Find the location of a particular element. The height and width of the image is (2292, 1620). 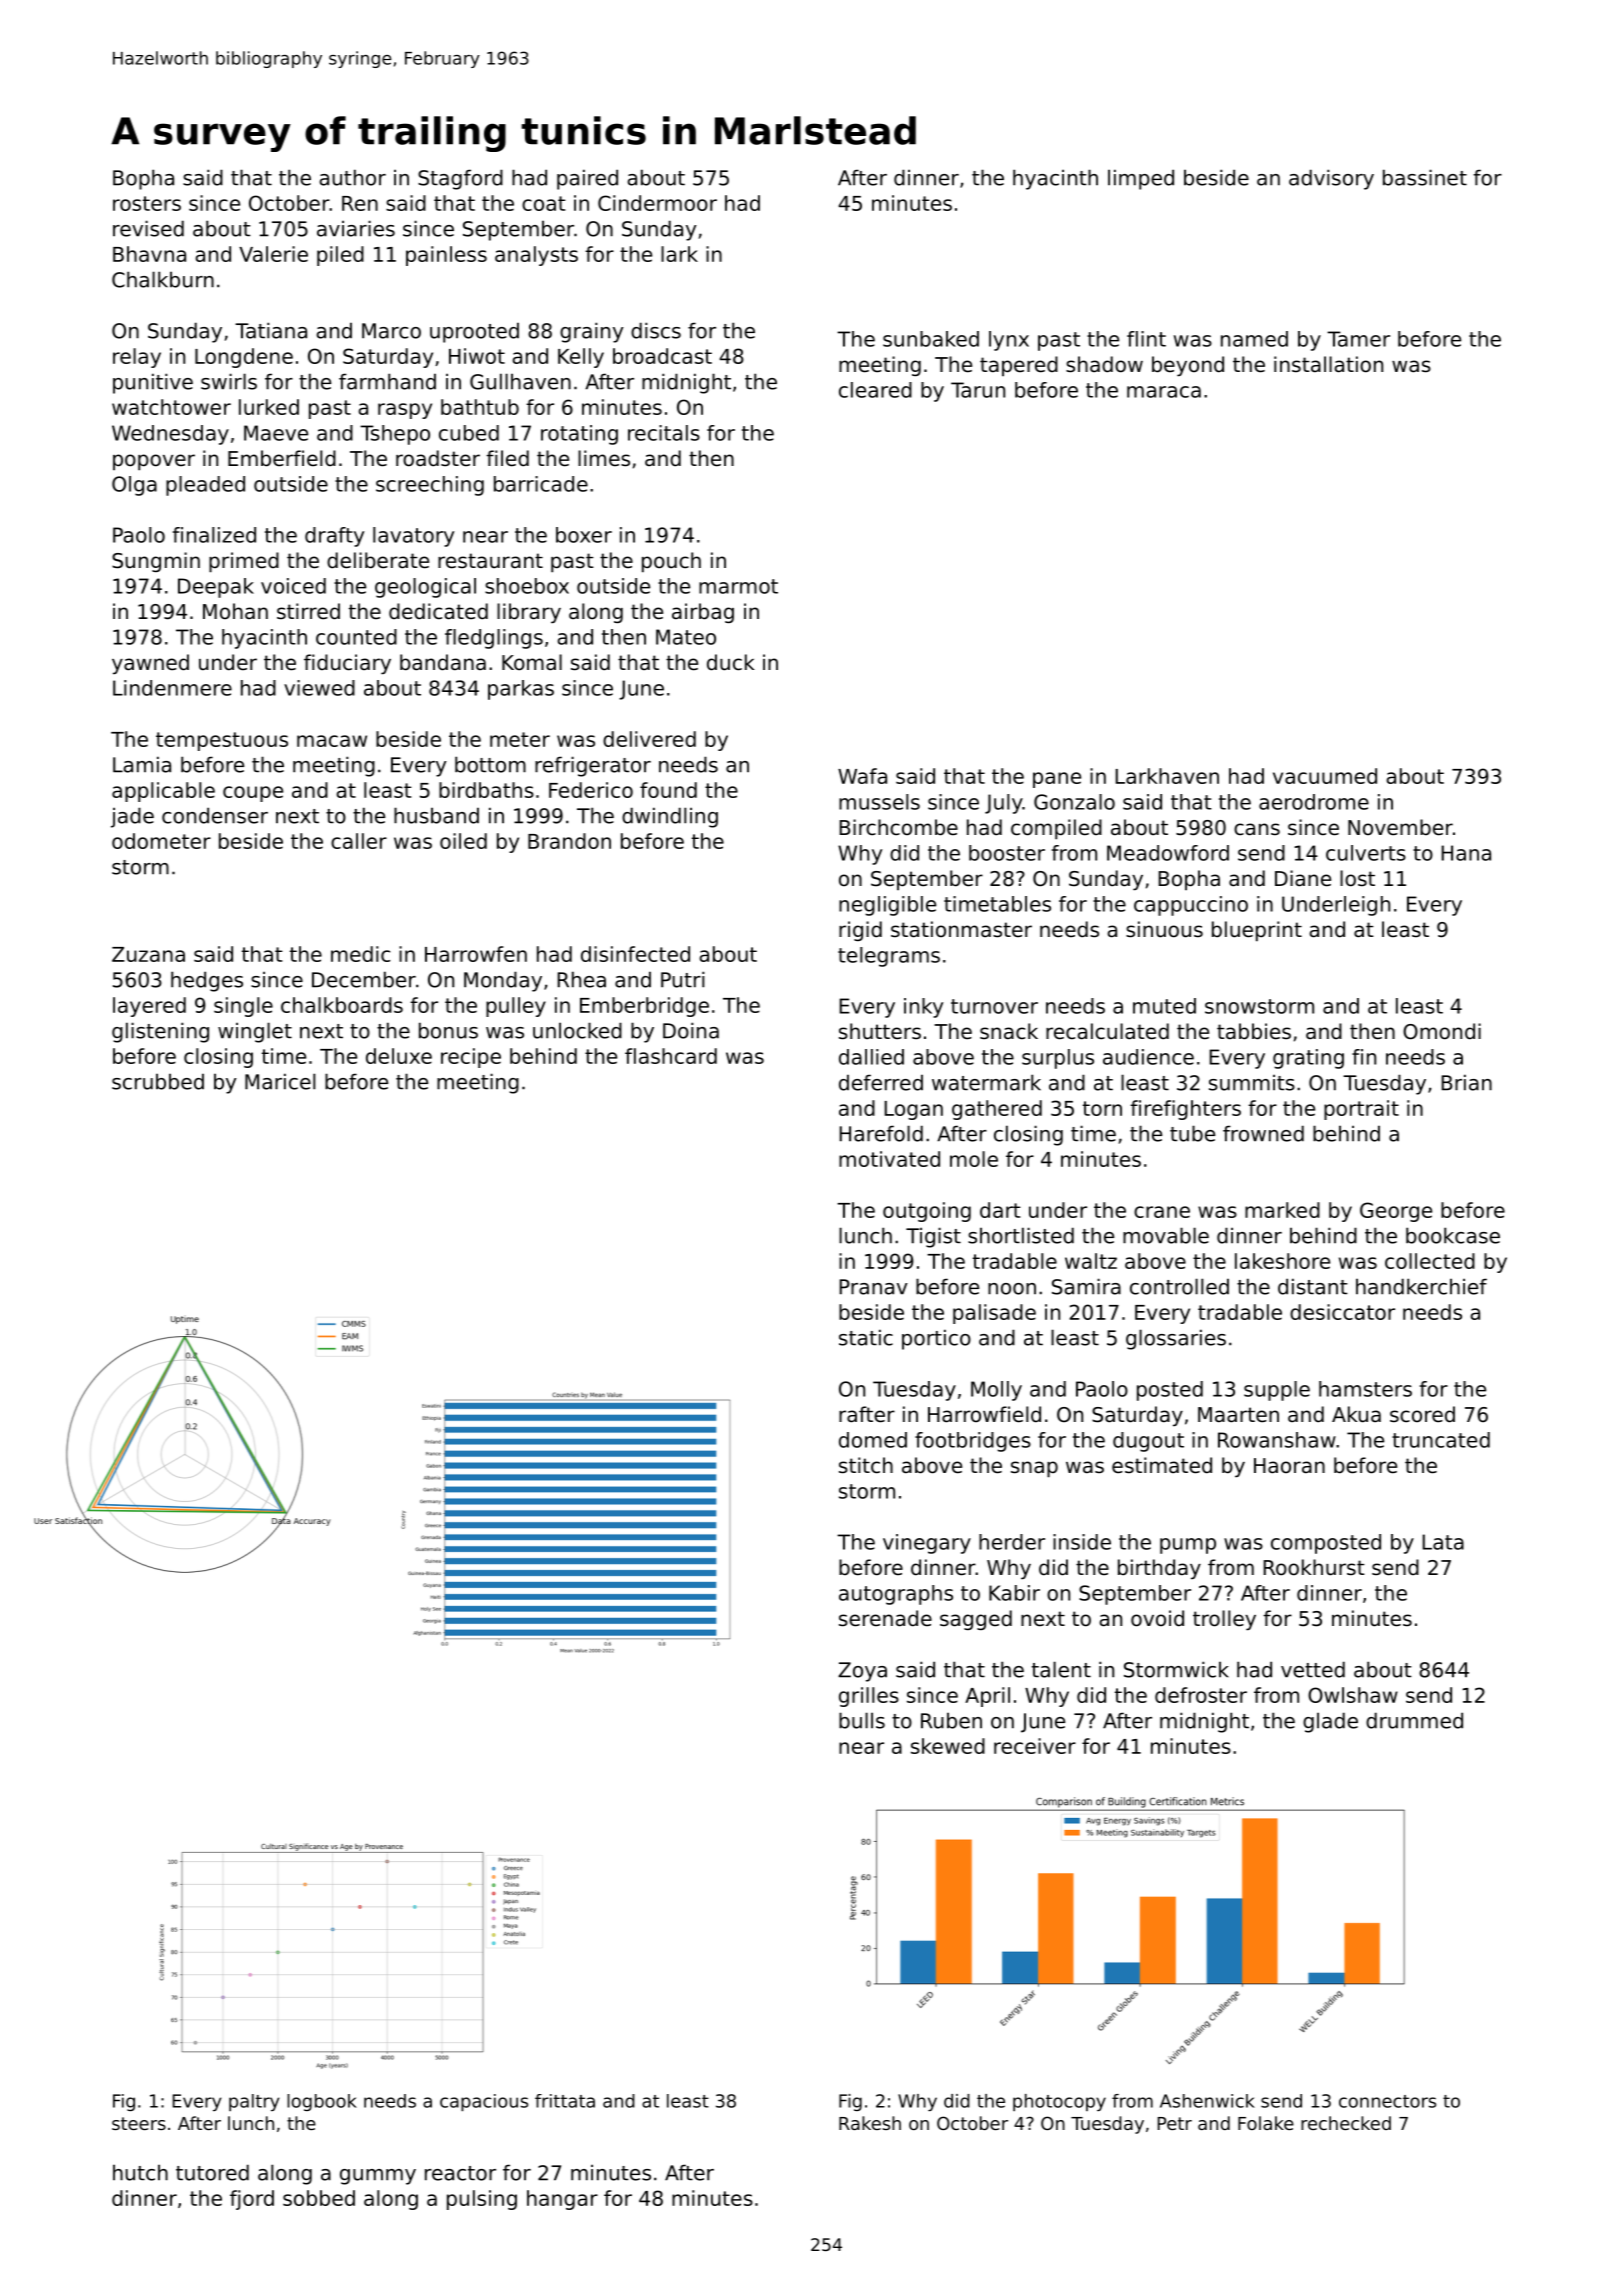

Emberfield is located at coordinates (282, 458).
